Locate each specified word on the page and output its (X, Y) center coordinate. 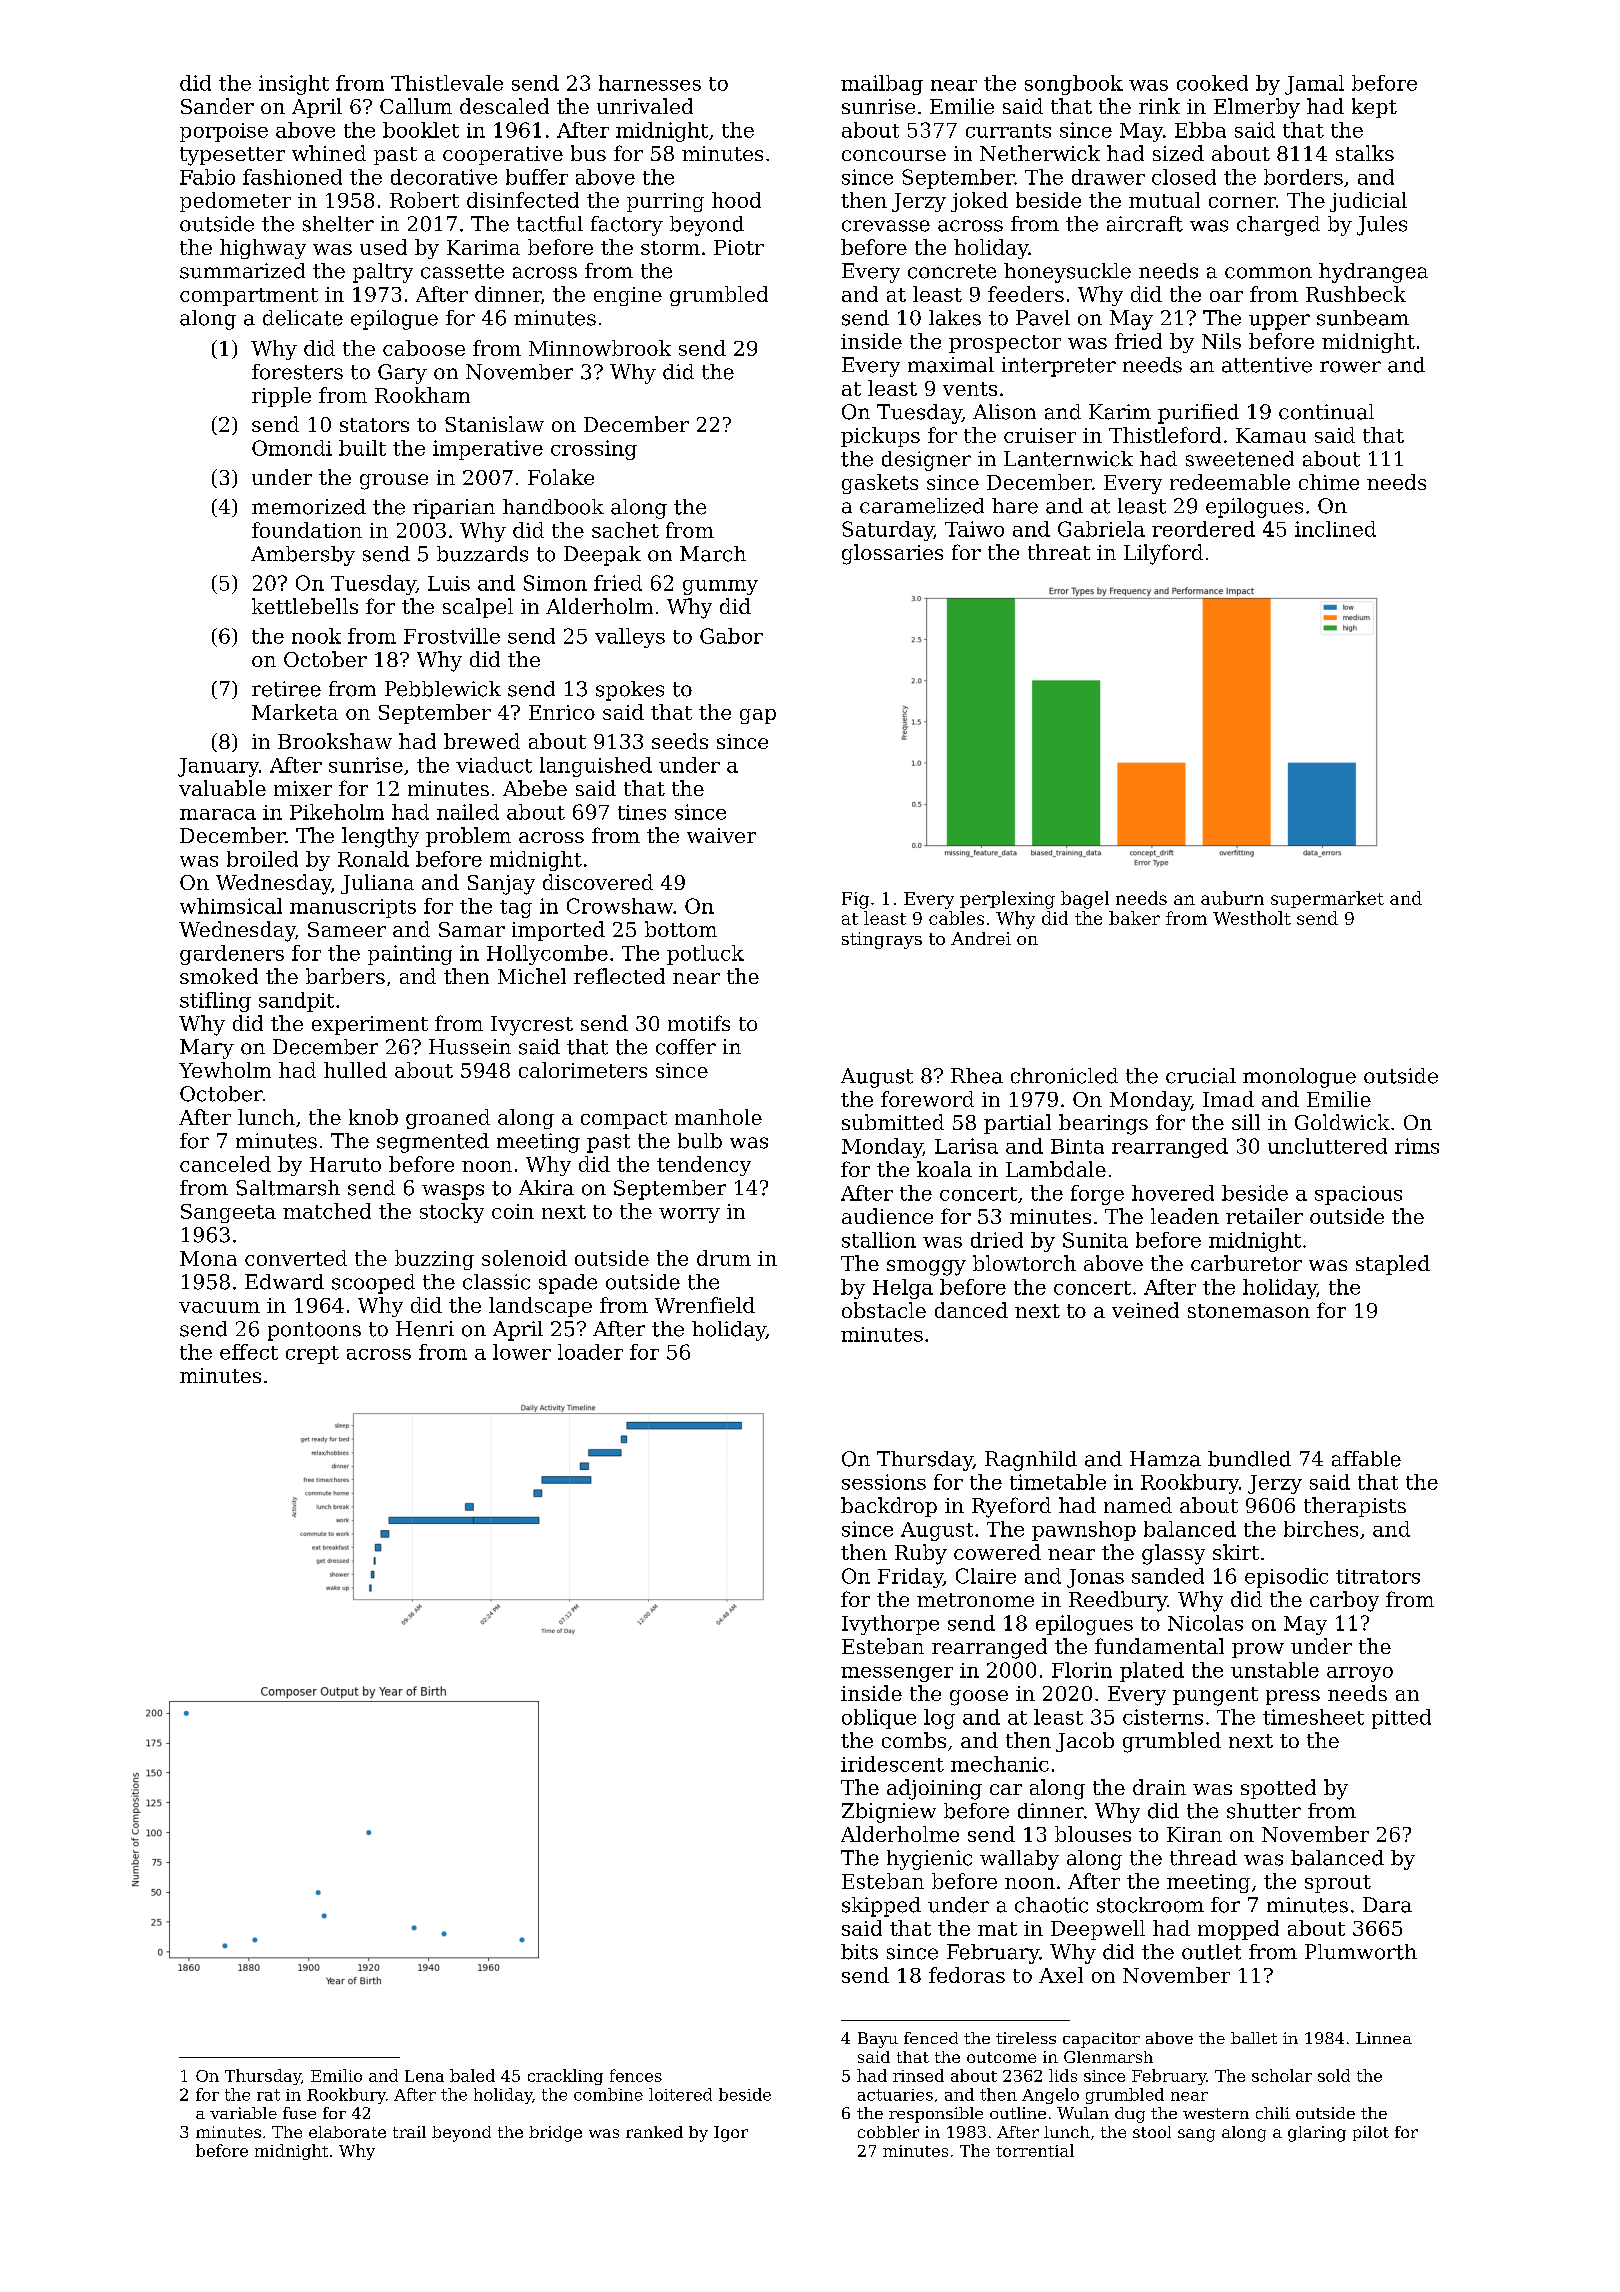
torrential (1035, 2150)
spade (568, 1284)
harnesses (650, 83)
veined (1145, 1310)
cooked (1212, 83)
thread (1203, 1858)
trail (409, 2132)
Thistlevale (447, 83)
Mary (207, 1049)
